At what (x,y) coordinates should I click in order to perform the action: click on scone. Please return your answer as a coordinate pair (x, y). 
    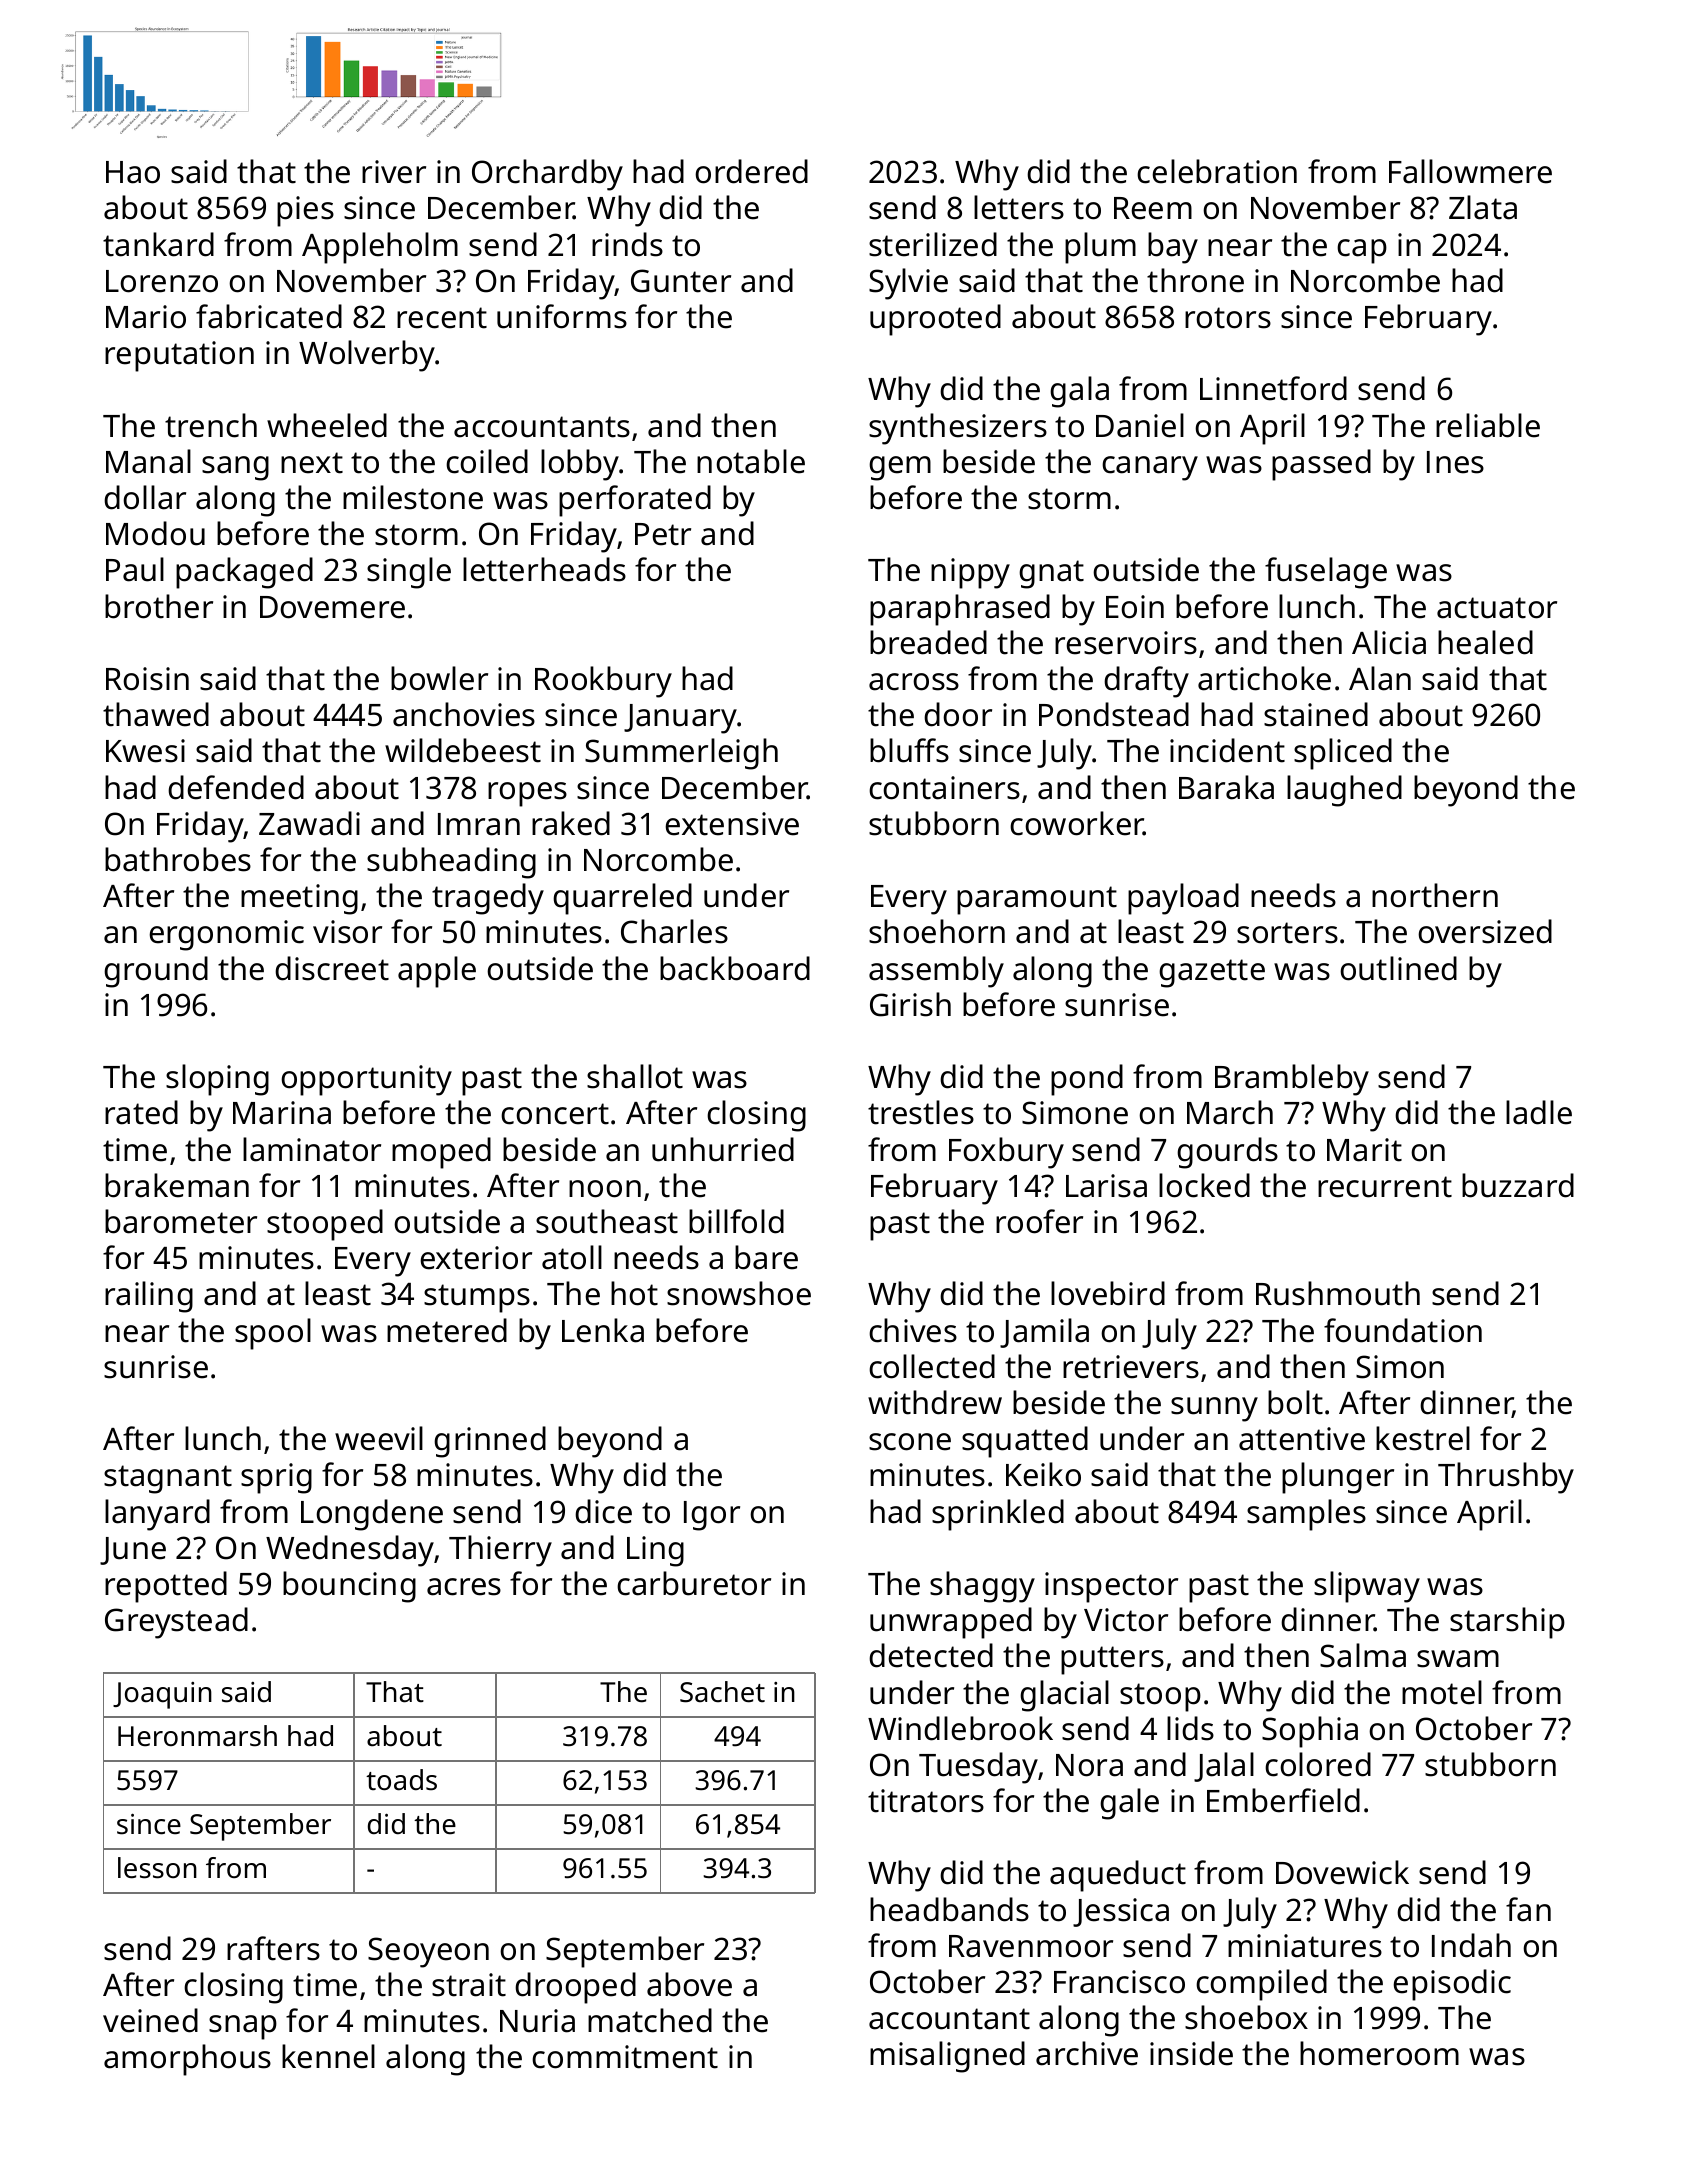
    Looking at the image, I should click on (910, 1442).
